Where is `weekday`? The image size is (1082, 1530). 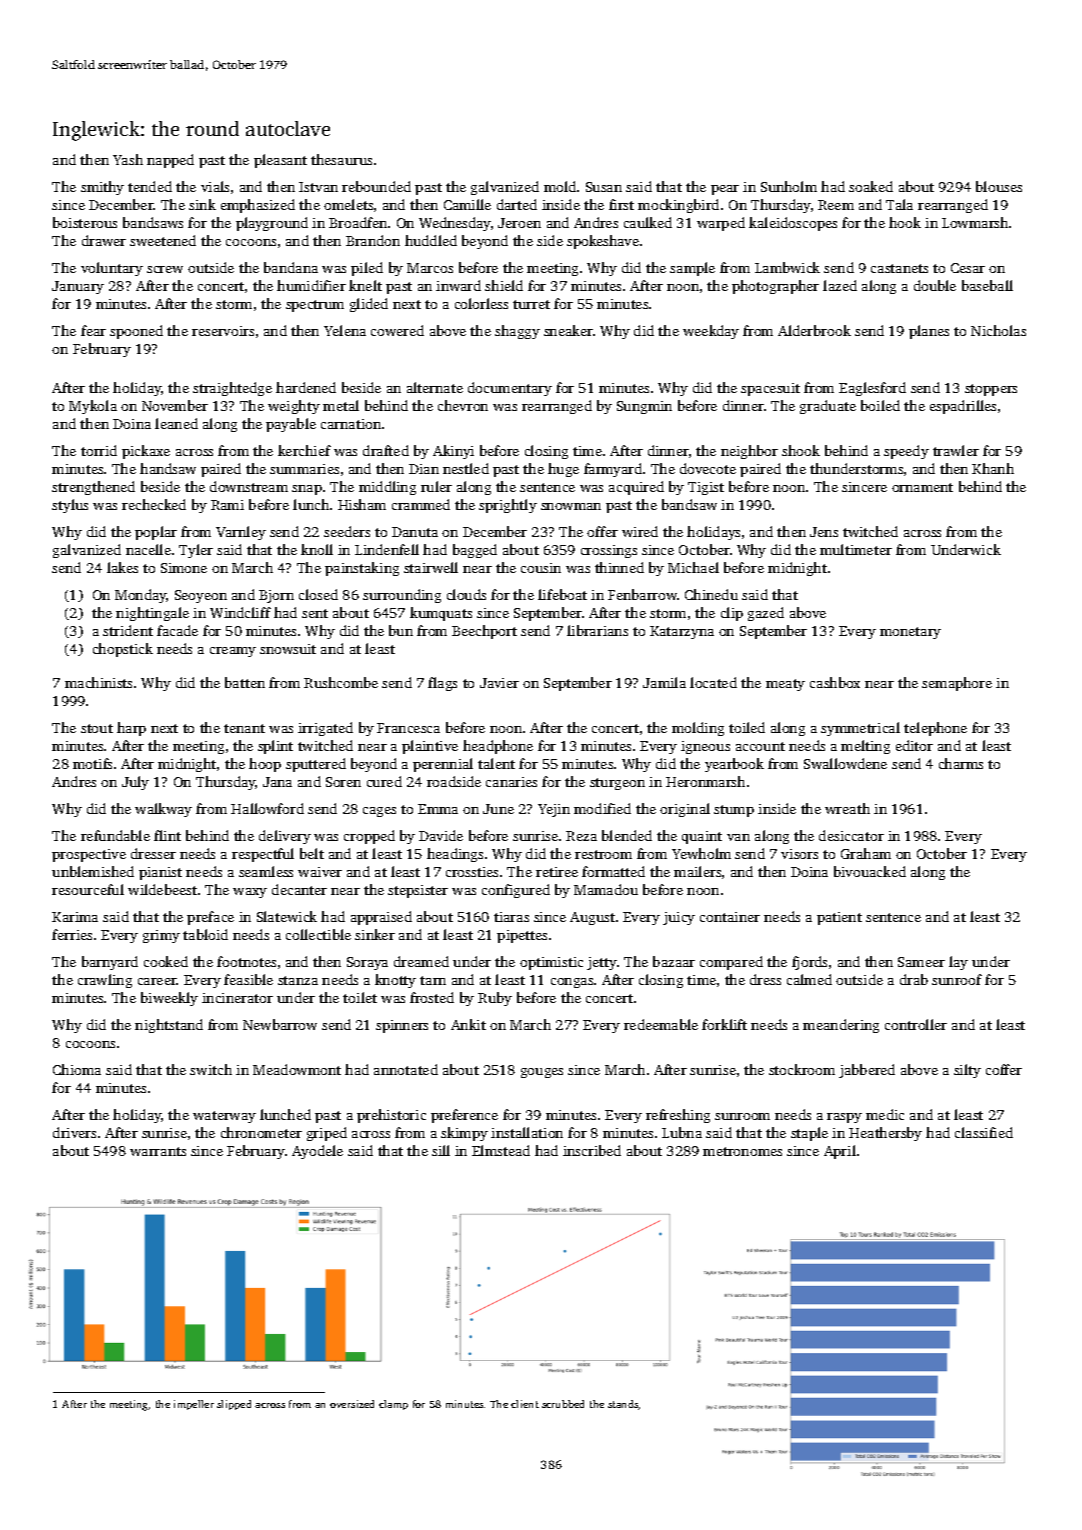 weekday is located at coordinates (711, 332).
